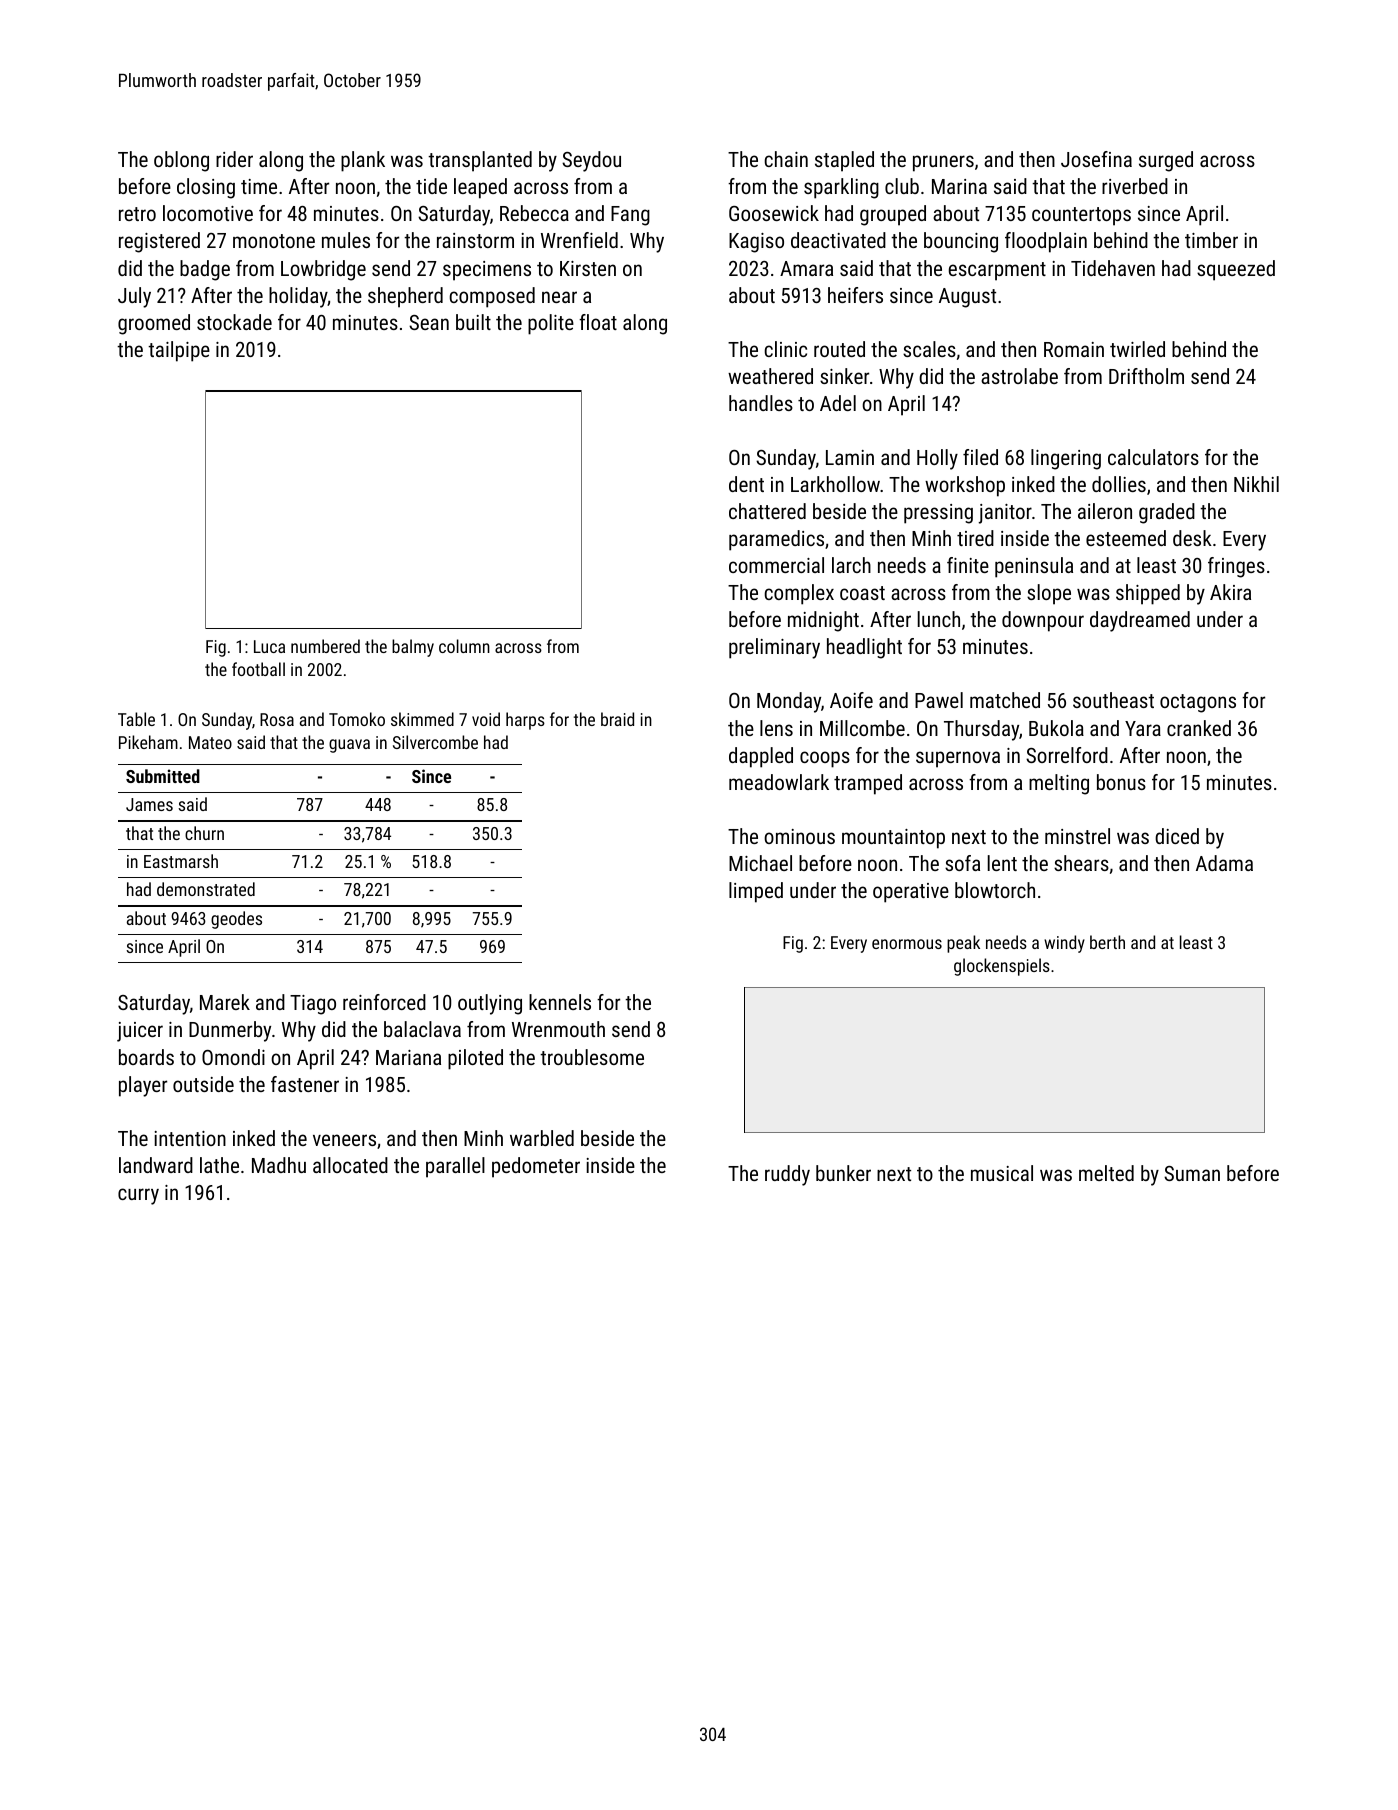 Image resolution: width=1398 pixels, height=1810 pixels. What do you see at coordinates (958, 759) in the screenshot?
I see `supernova` at bounding box center [958, 759].
